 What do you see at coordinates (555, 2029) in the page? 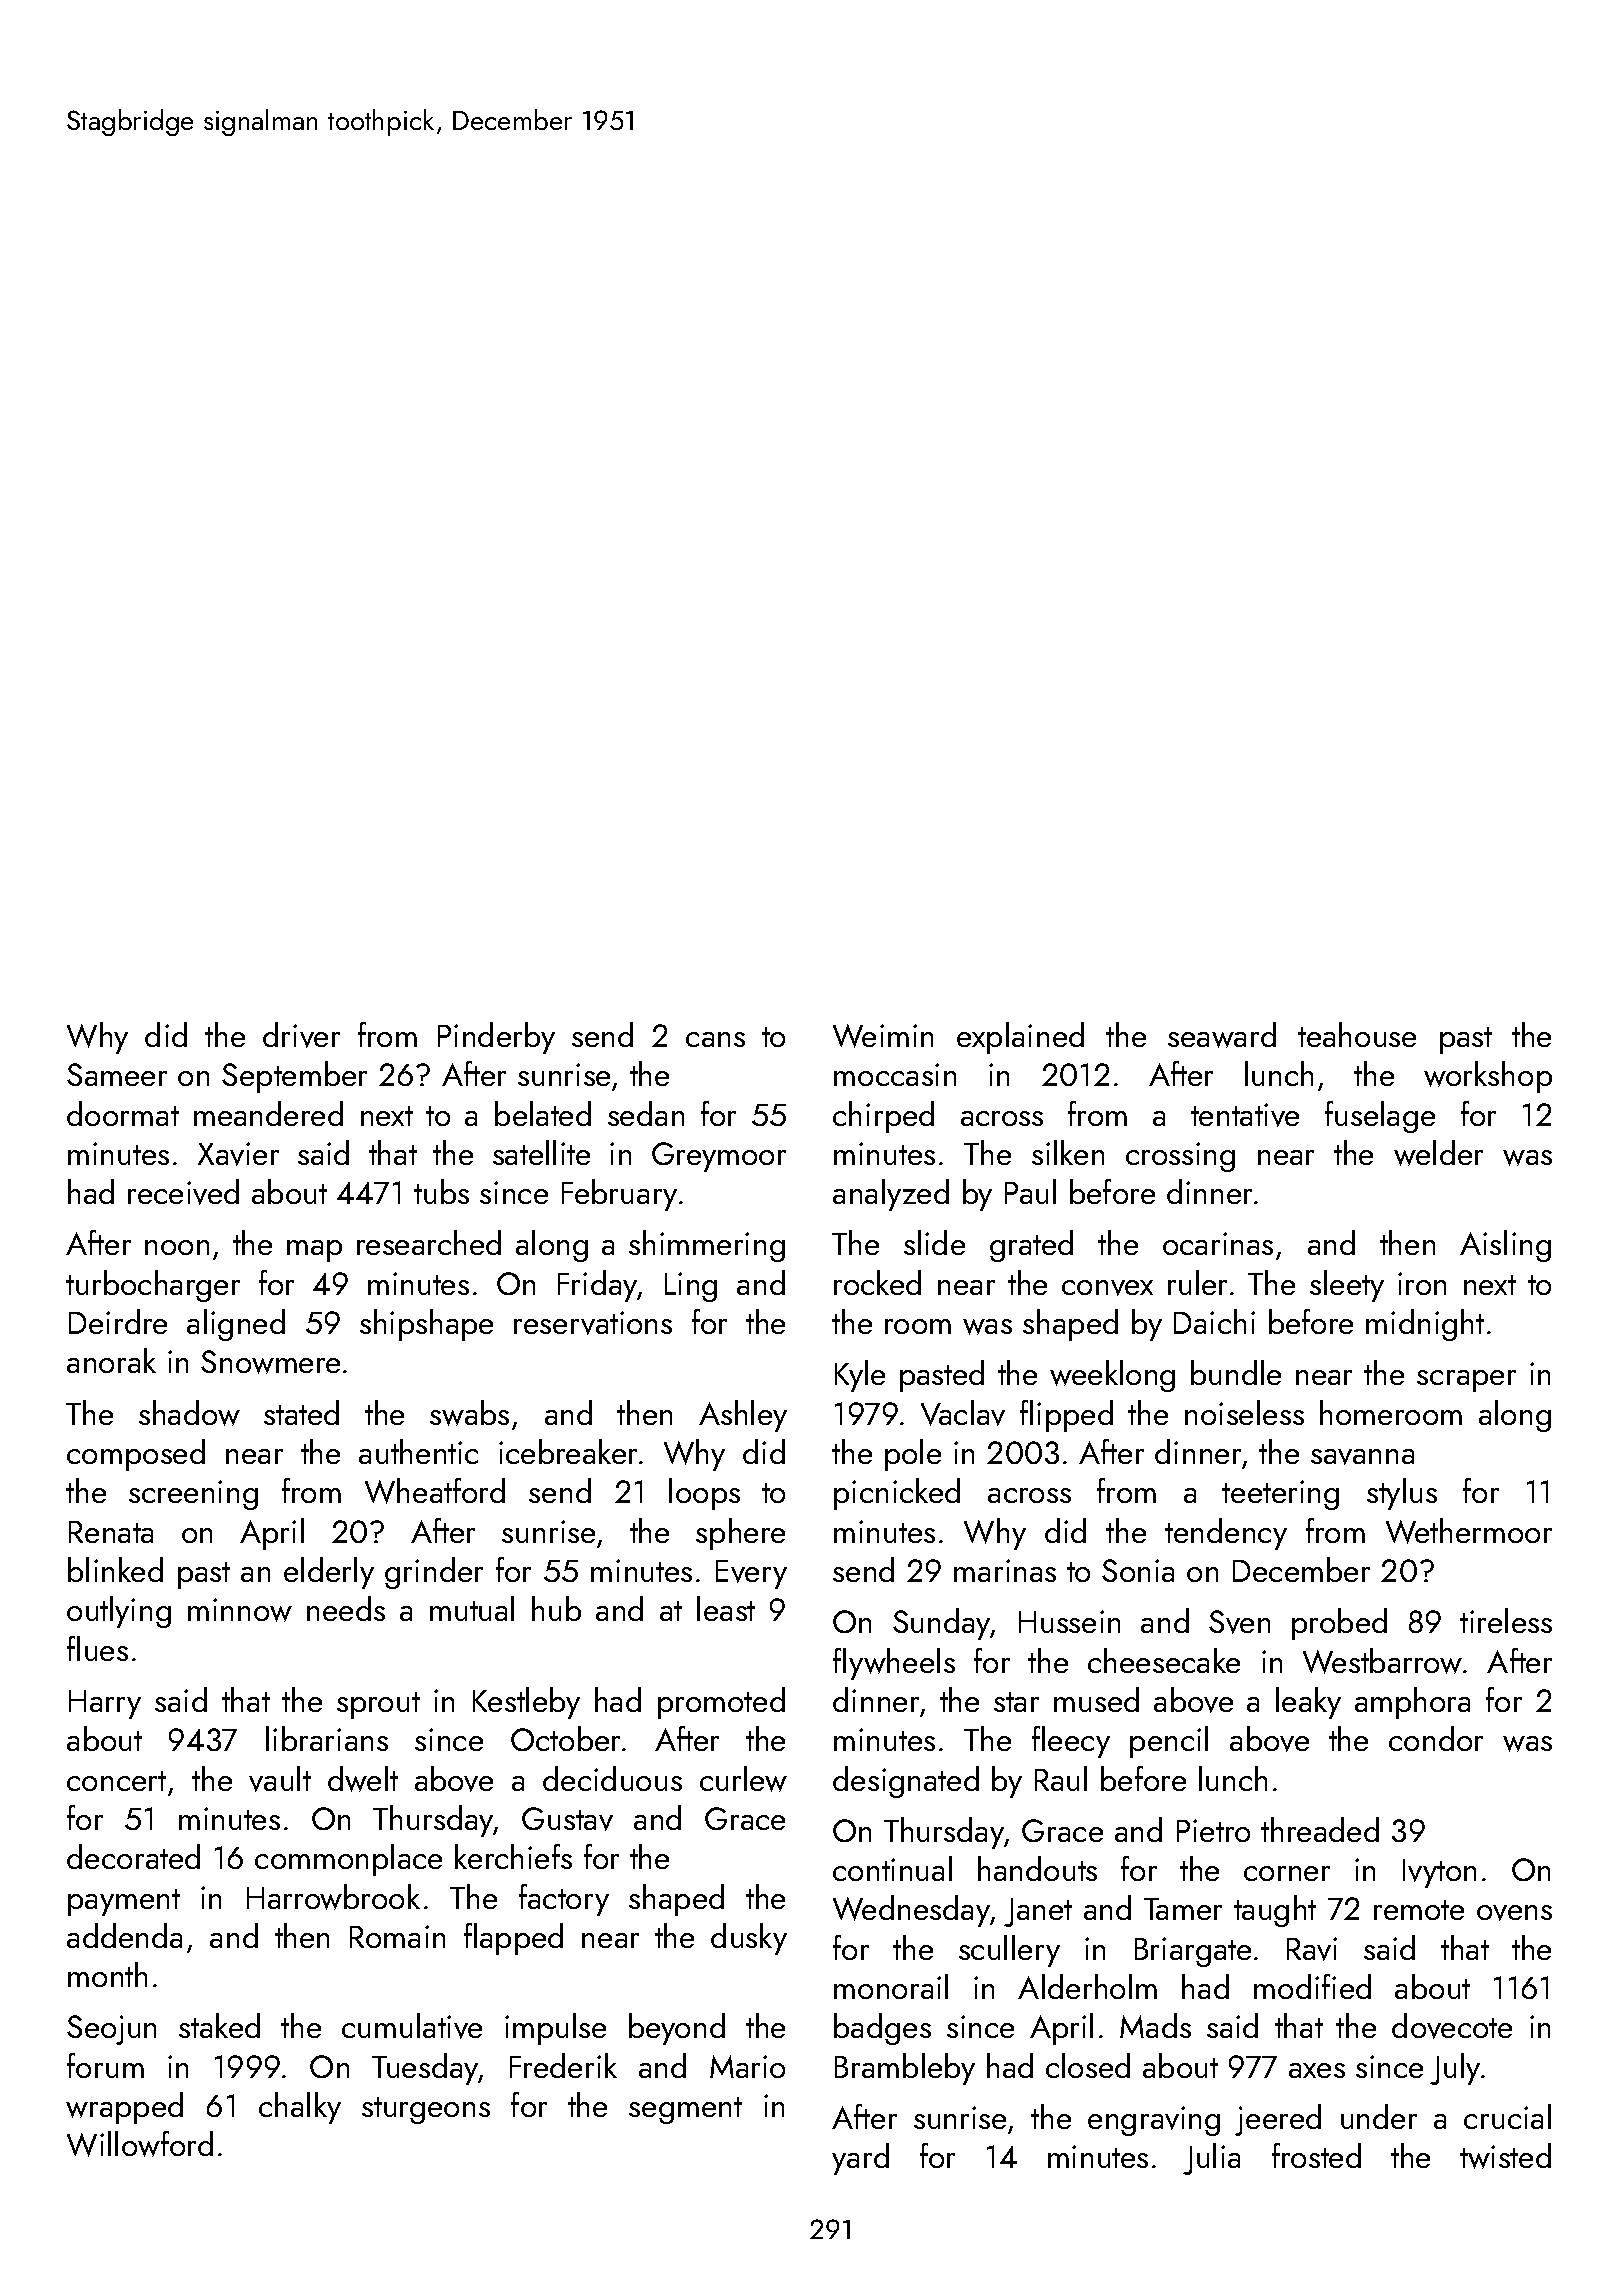
I see `impulse` at bounding box center [555, 2029].
